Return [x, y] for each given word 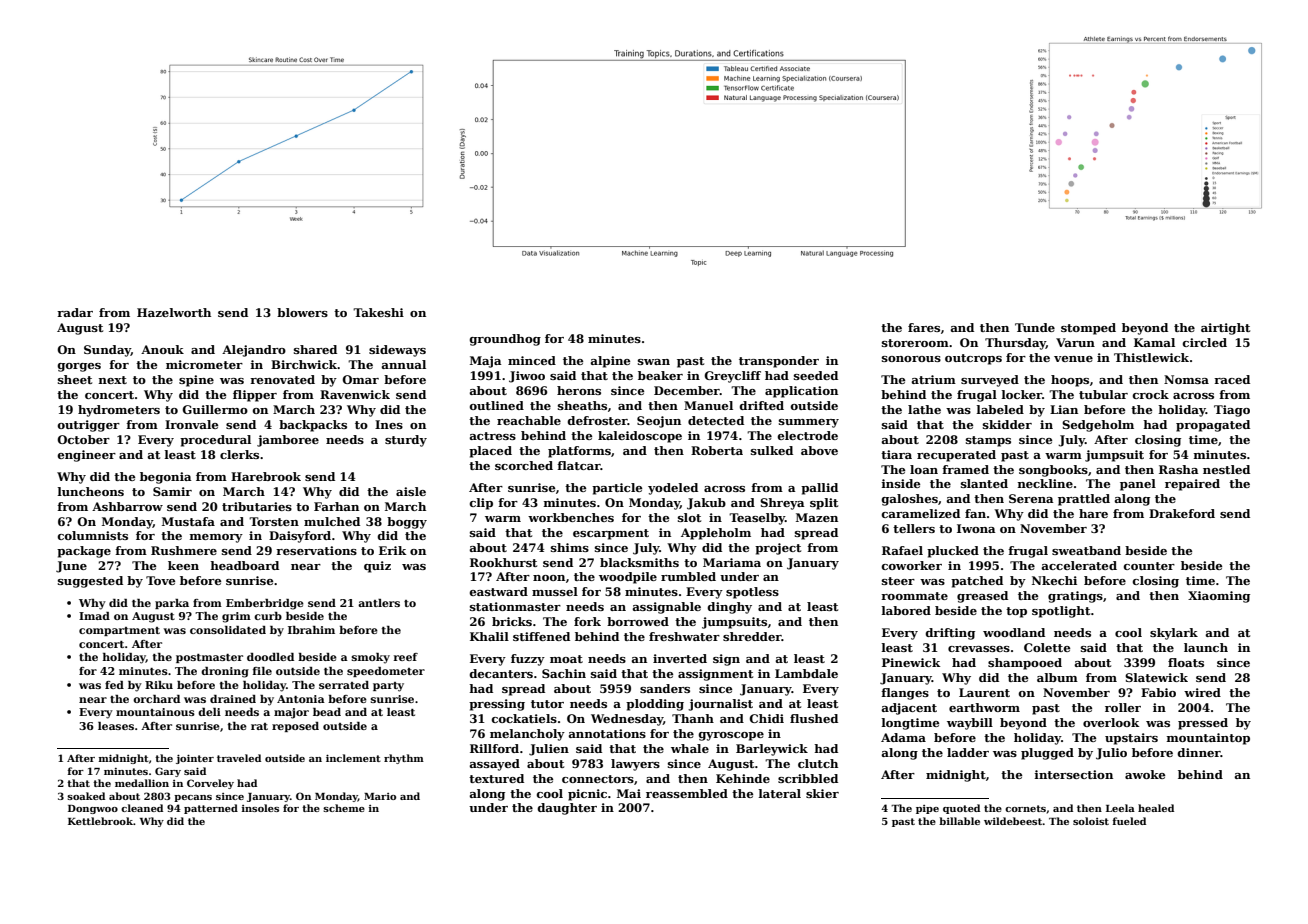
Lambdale [806, 673]
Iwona [976, 528]
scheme [344, 808]
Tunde [1035, 327]
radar [75, 312]
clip [481, 504]
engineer [87, 456]
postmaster [209, 658]
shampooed [1025, 664]
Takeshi [378, 312]
